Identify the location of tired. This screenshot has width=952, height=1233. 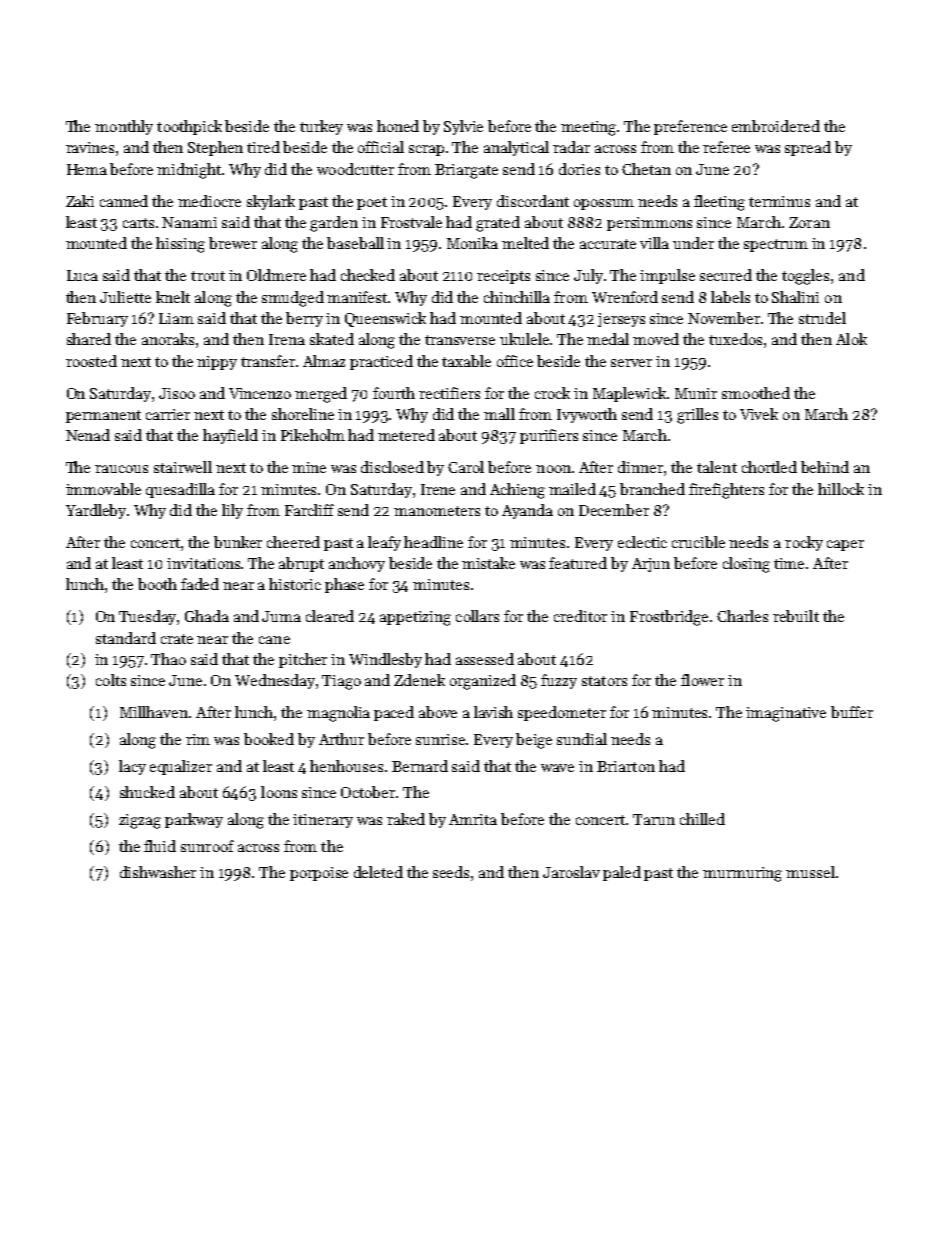
(263, 147).
